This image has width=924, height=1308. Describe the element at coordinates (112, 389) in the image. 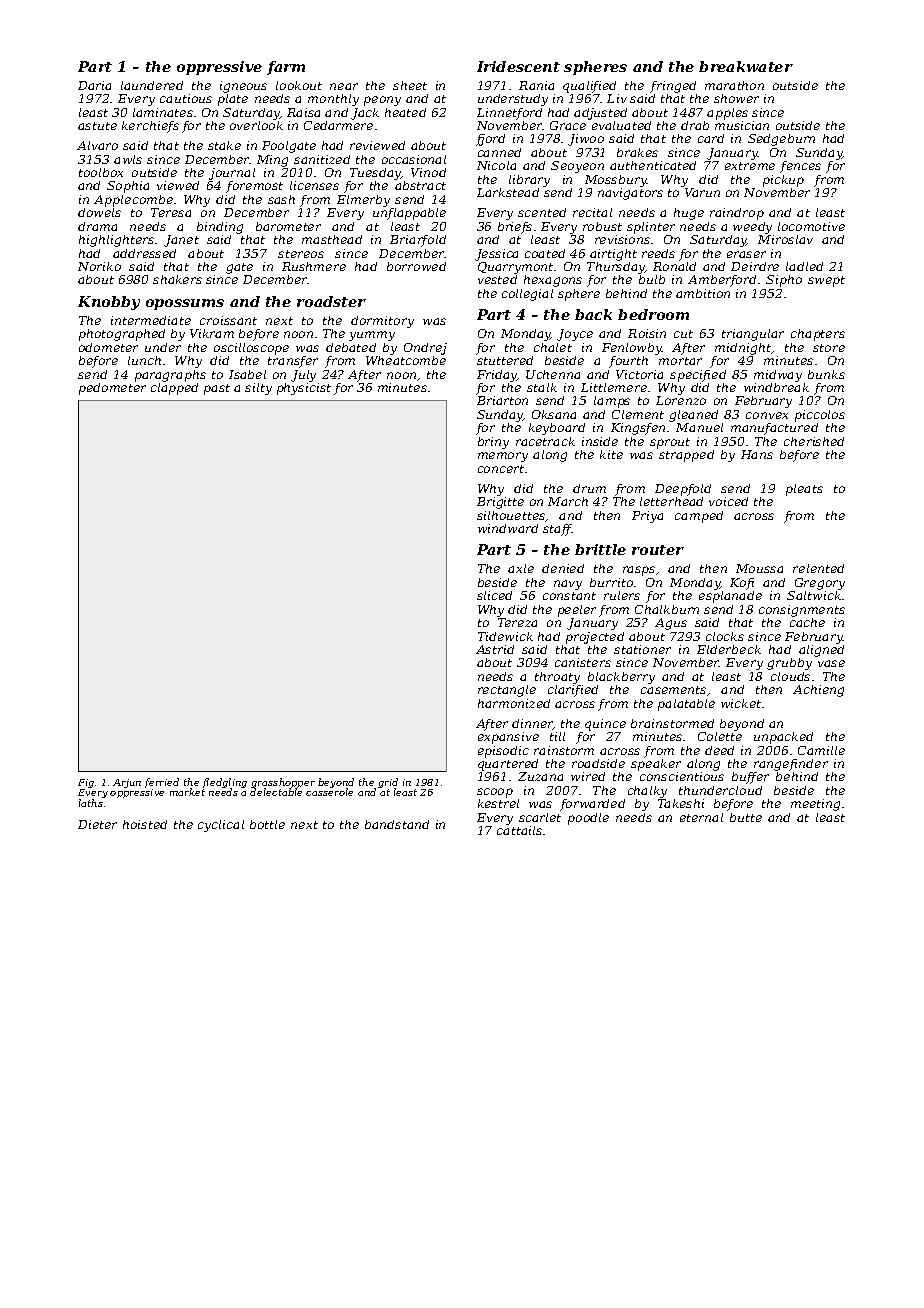

I see `pedometer` at that location.
